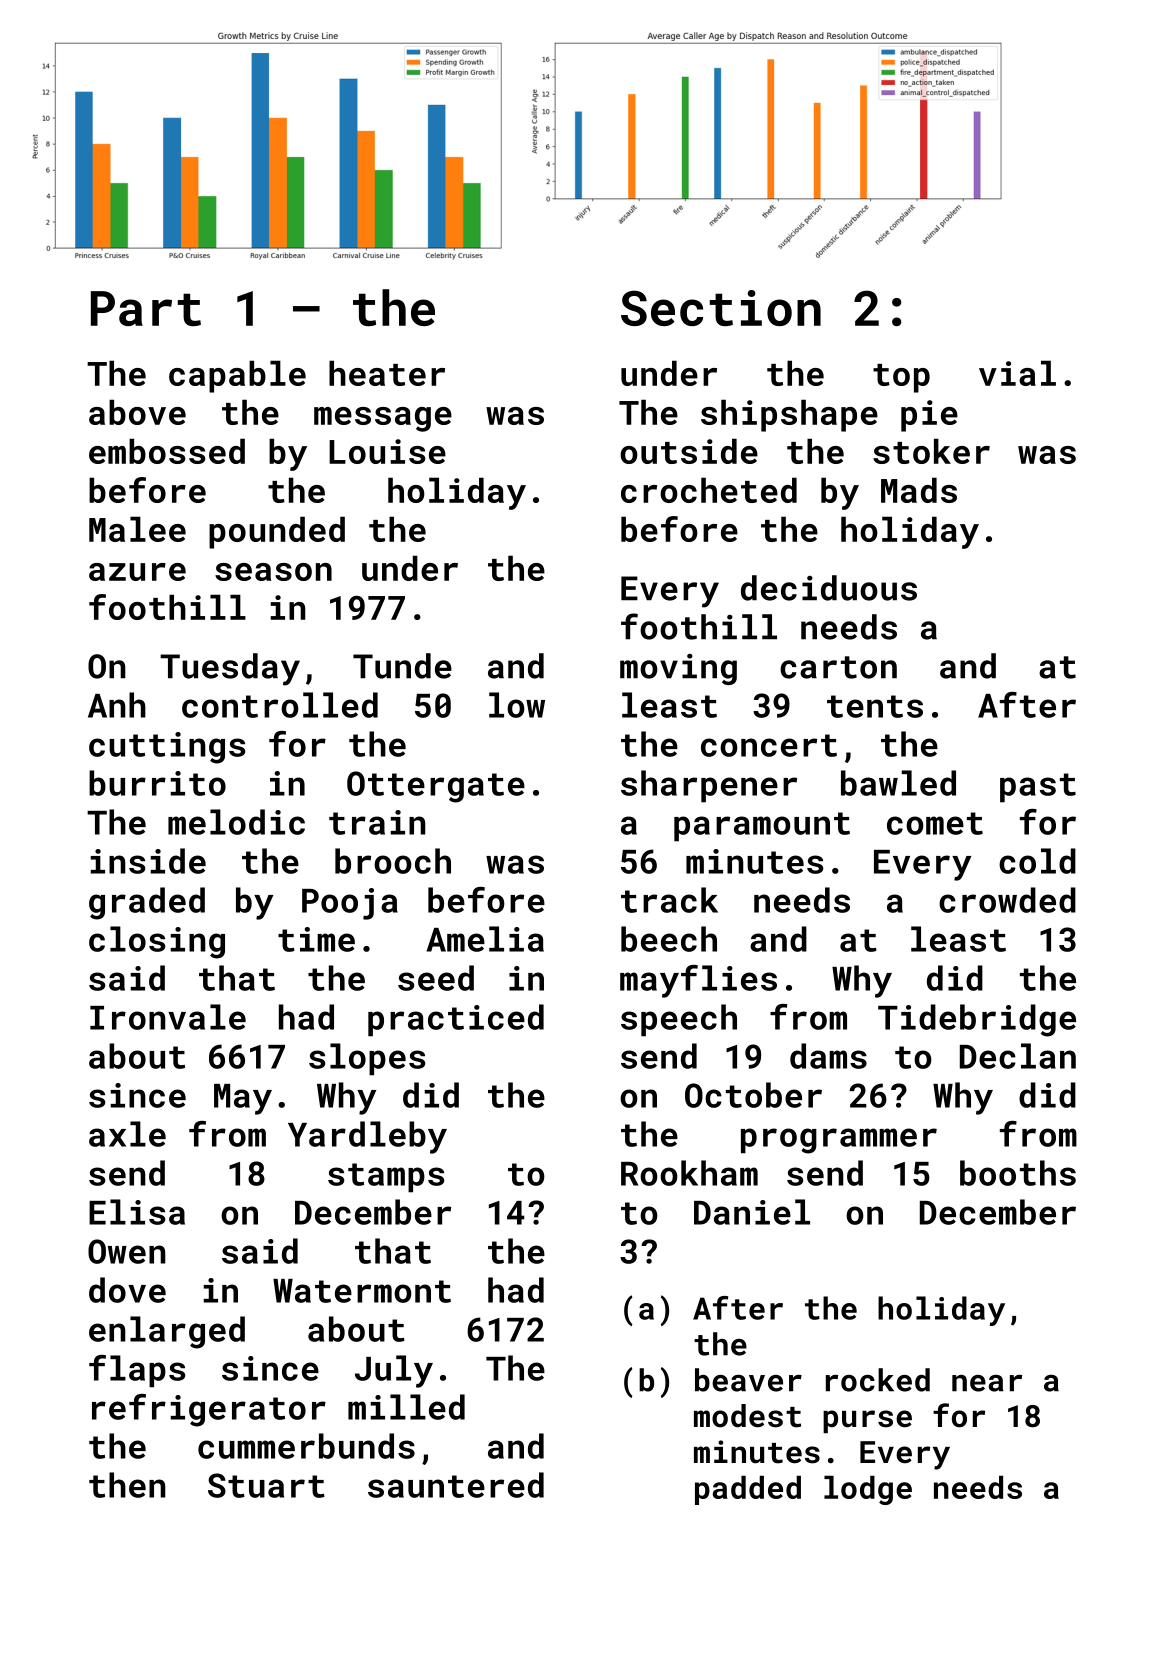 This image has height=1654, width=1165. Describe the element at coordinates (838, 667) in the image. I see `carton` at that location.
